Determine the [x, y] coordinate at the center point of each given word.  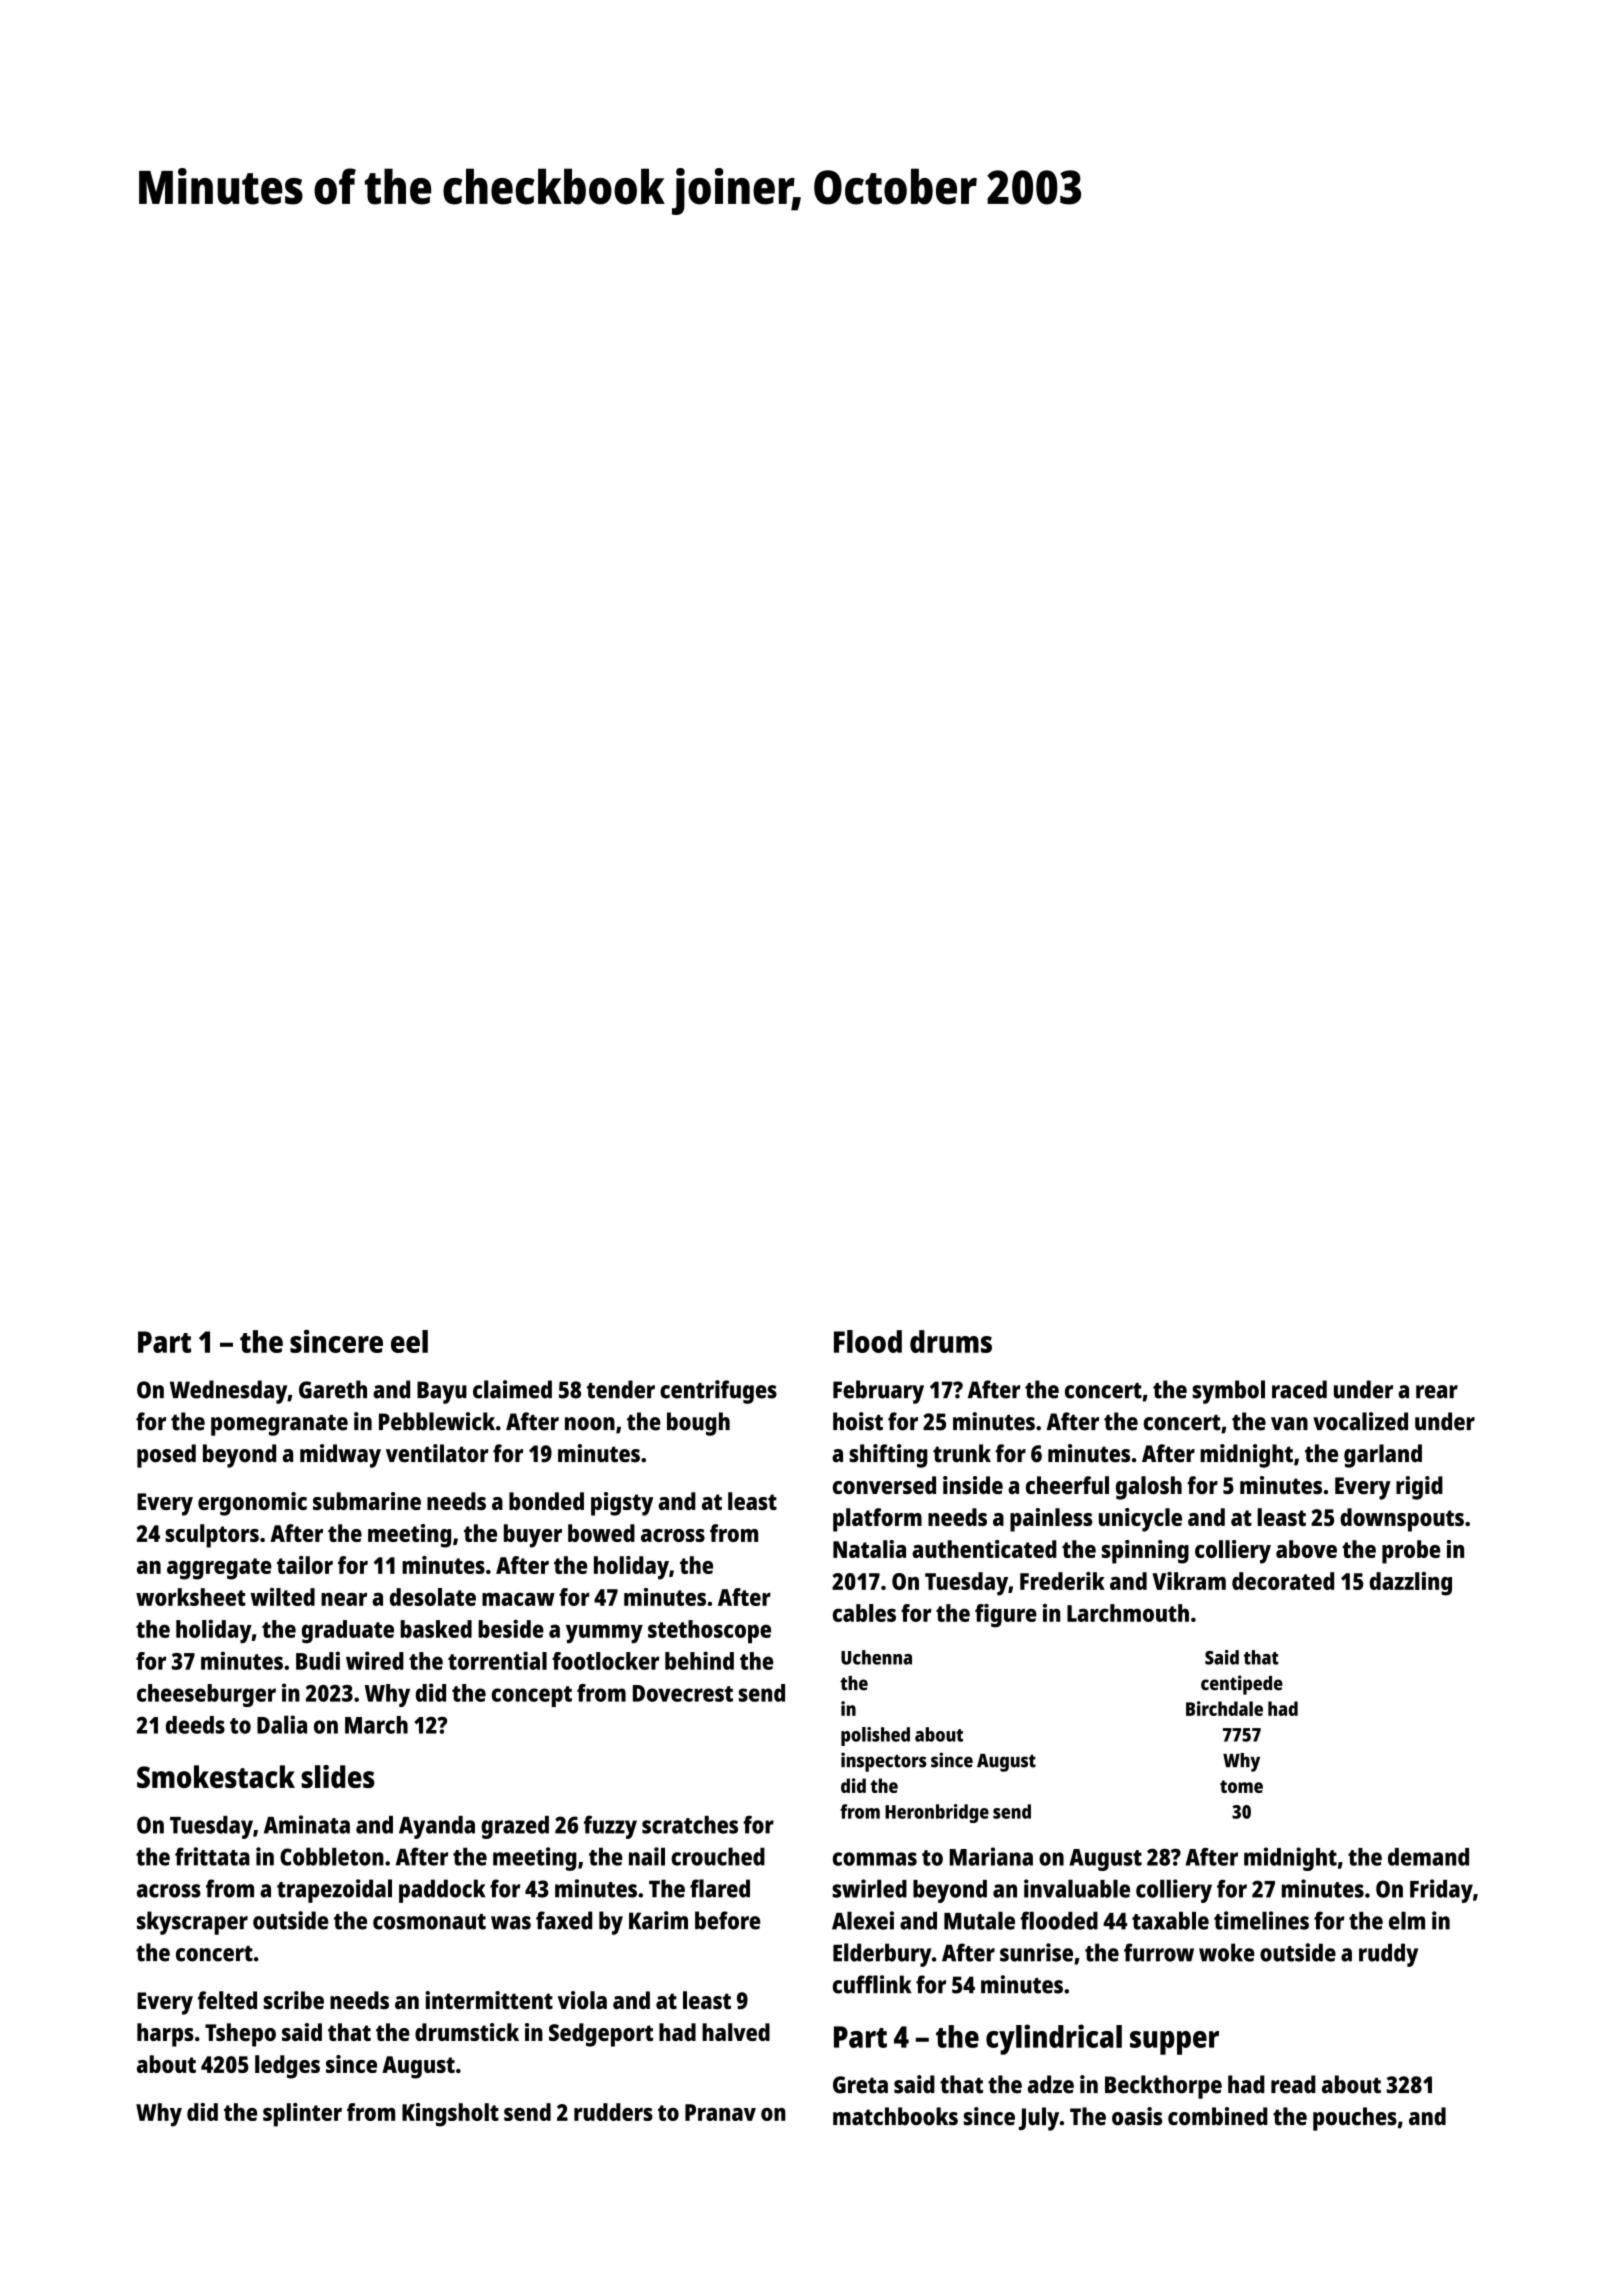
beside [511, 1629]
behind [699, 1660]
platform [877, 1520]
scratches [690, 1825]
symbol [1228, 1392]
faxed [564, 1920]
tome [1241, 1786]
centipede [1242, 1685]
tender [621, 1389]
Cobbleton [332, 1856]
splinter [302, 2115]
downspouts [1402, 1520]
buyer [533, 1536]
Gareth [333, 1389]
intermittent [489, 2000]
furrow [1159, 1952]
